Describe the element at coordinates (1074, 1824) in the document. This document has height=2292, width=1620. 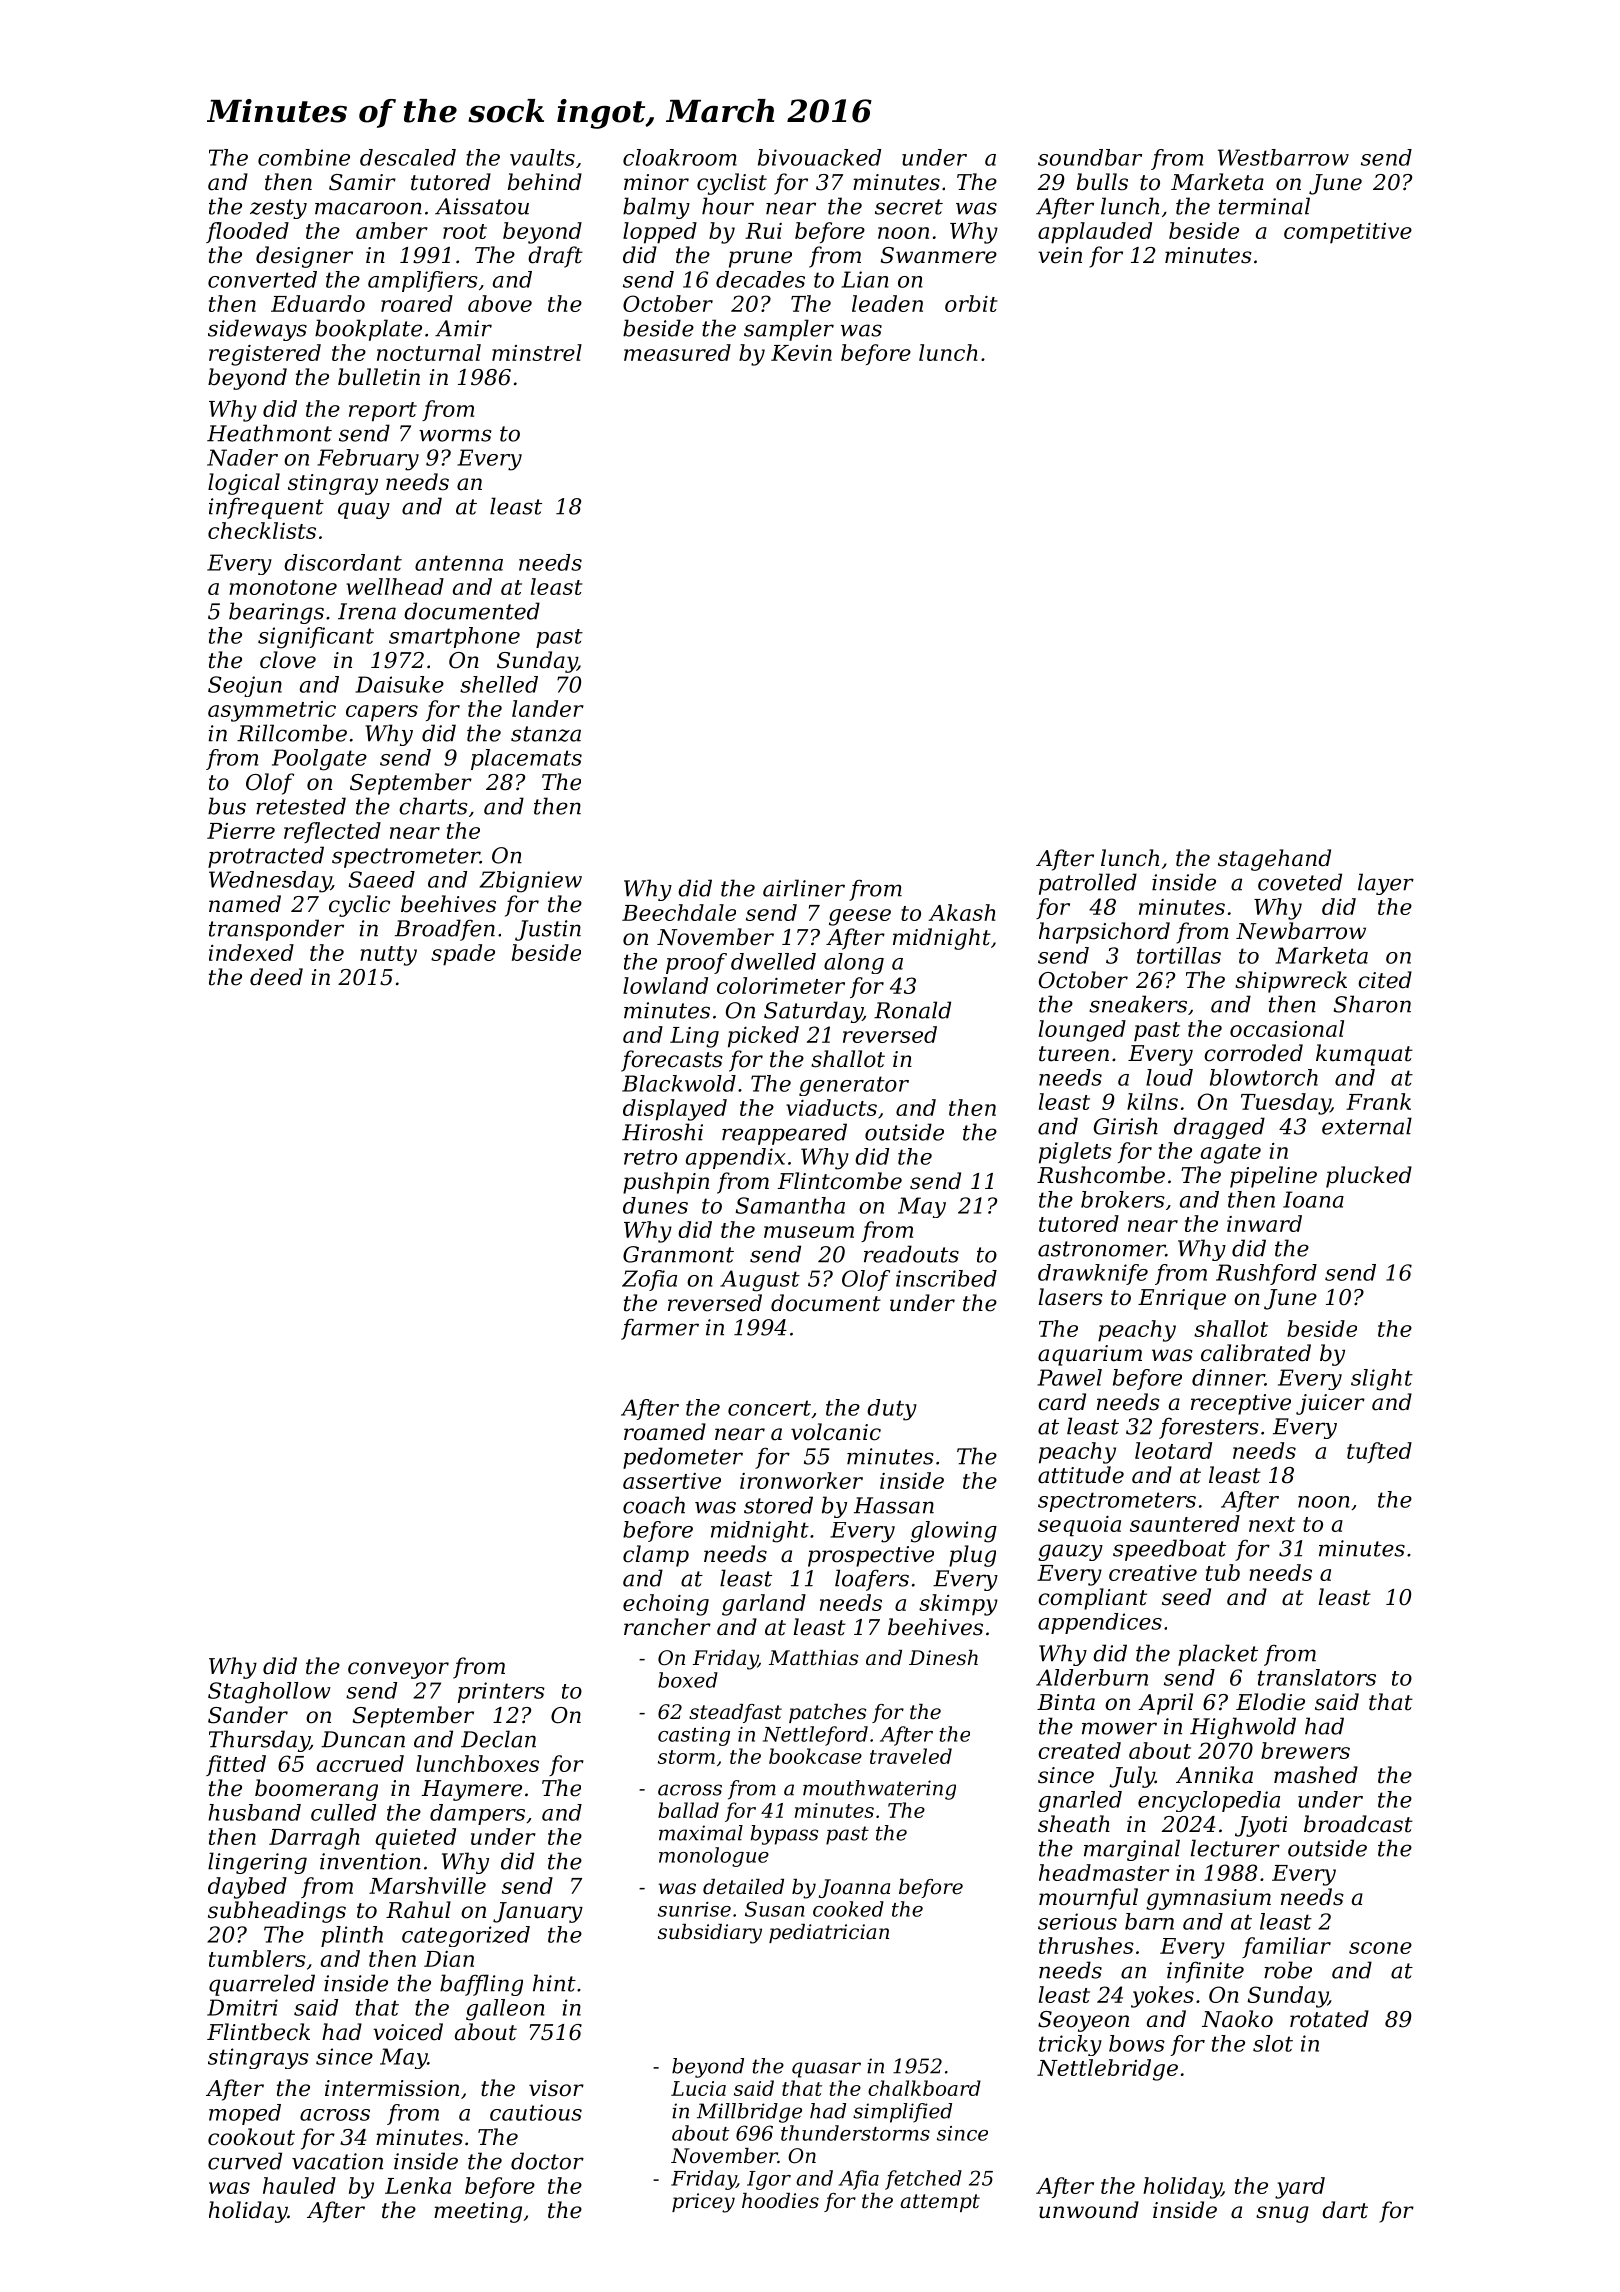
I see `sheath` at that location.
